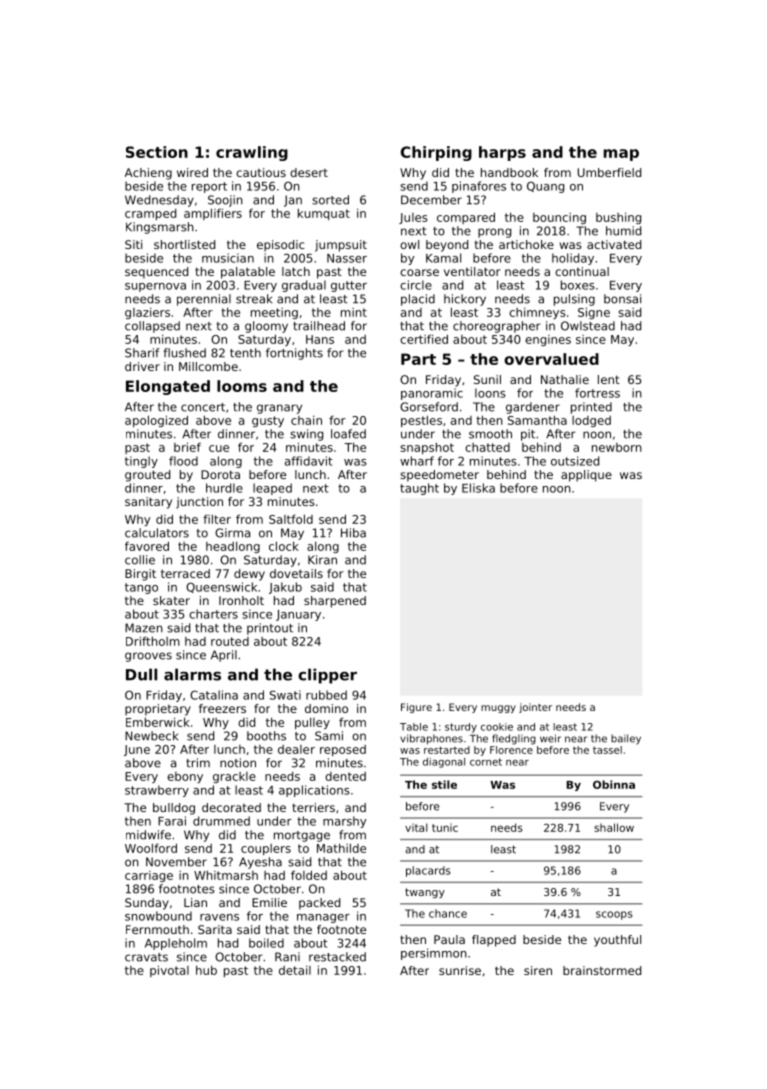 This document has height=1089, width=767. Describe the element at coordinates (266, 943) in the document. I see `boiled` at that location.
